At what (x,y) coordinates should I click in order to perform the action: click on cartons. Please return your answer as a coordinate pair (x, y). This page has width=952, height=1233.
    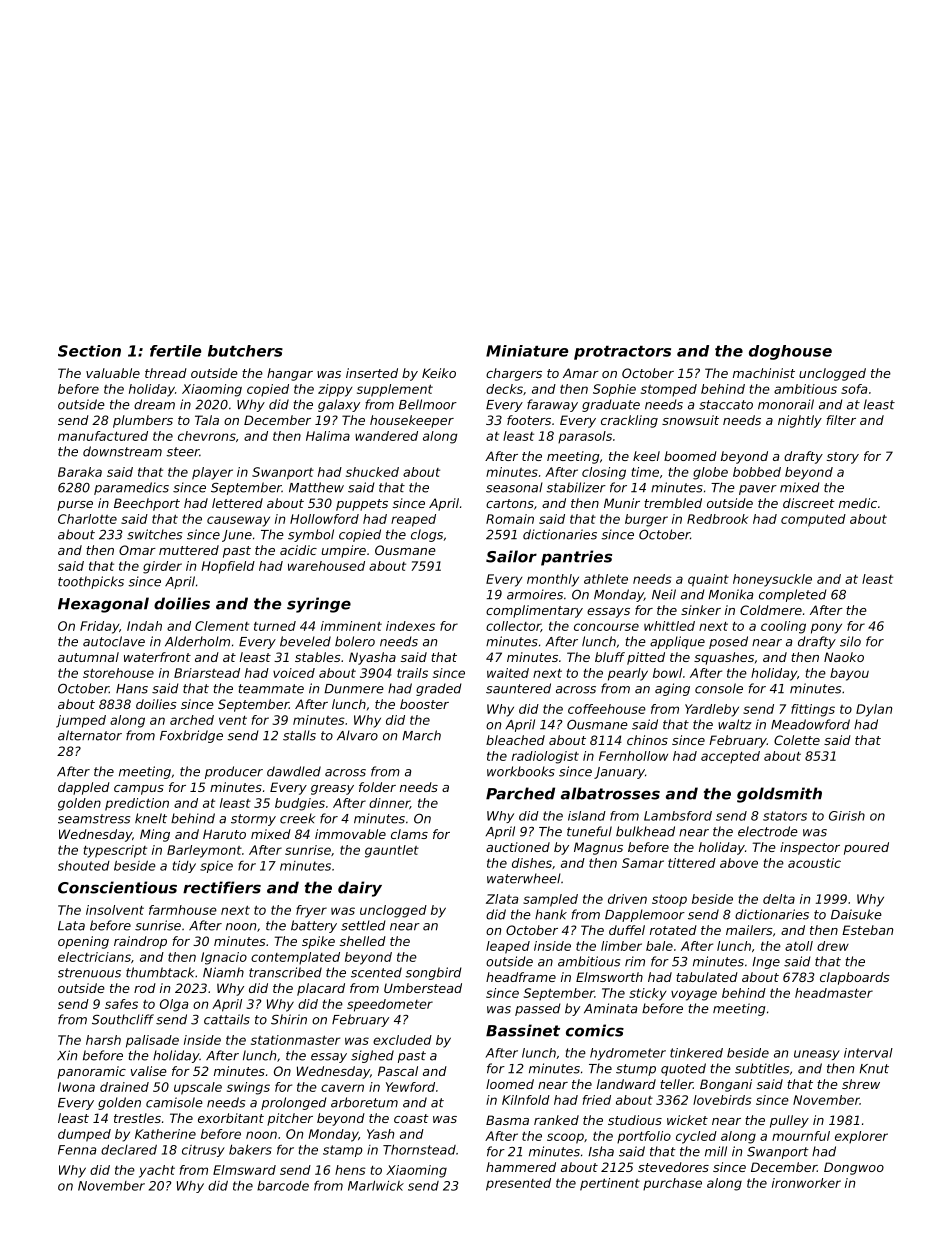
    Looking at the image, I should click on (510, 503).
